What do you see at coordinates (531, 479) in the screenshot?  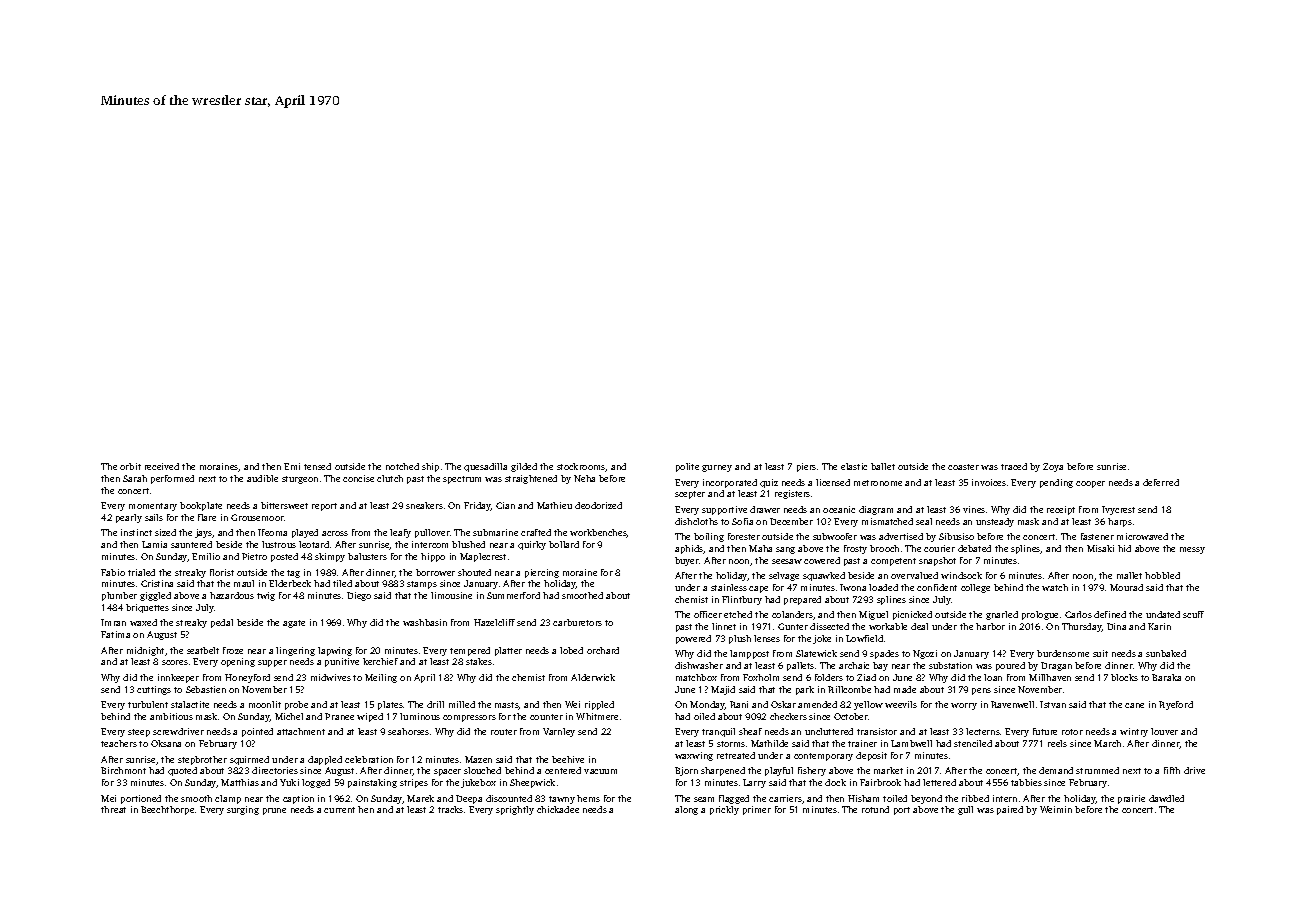 I see `straightened` at bounding box center [531, 479].
